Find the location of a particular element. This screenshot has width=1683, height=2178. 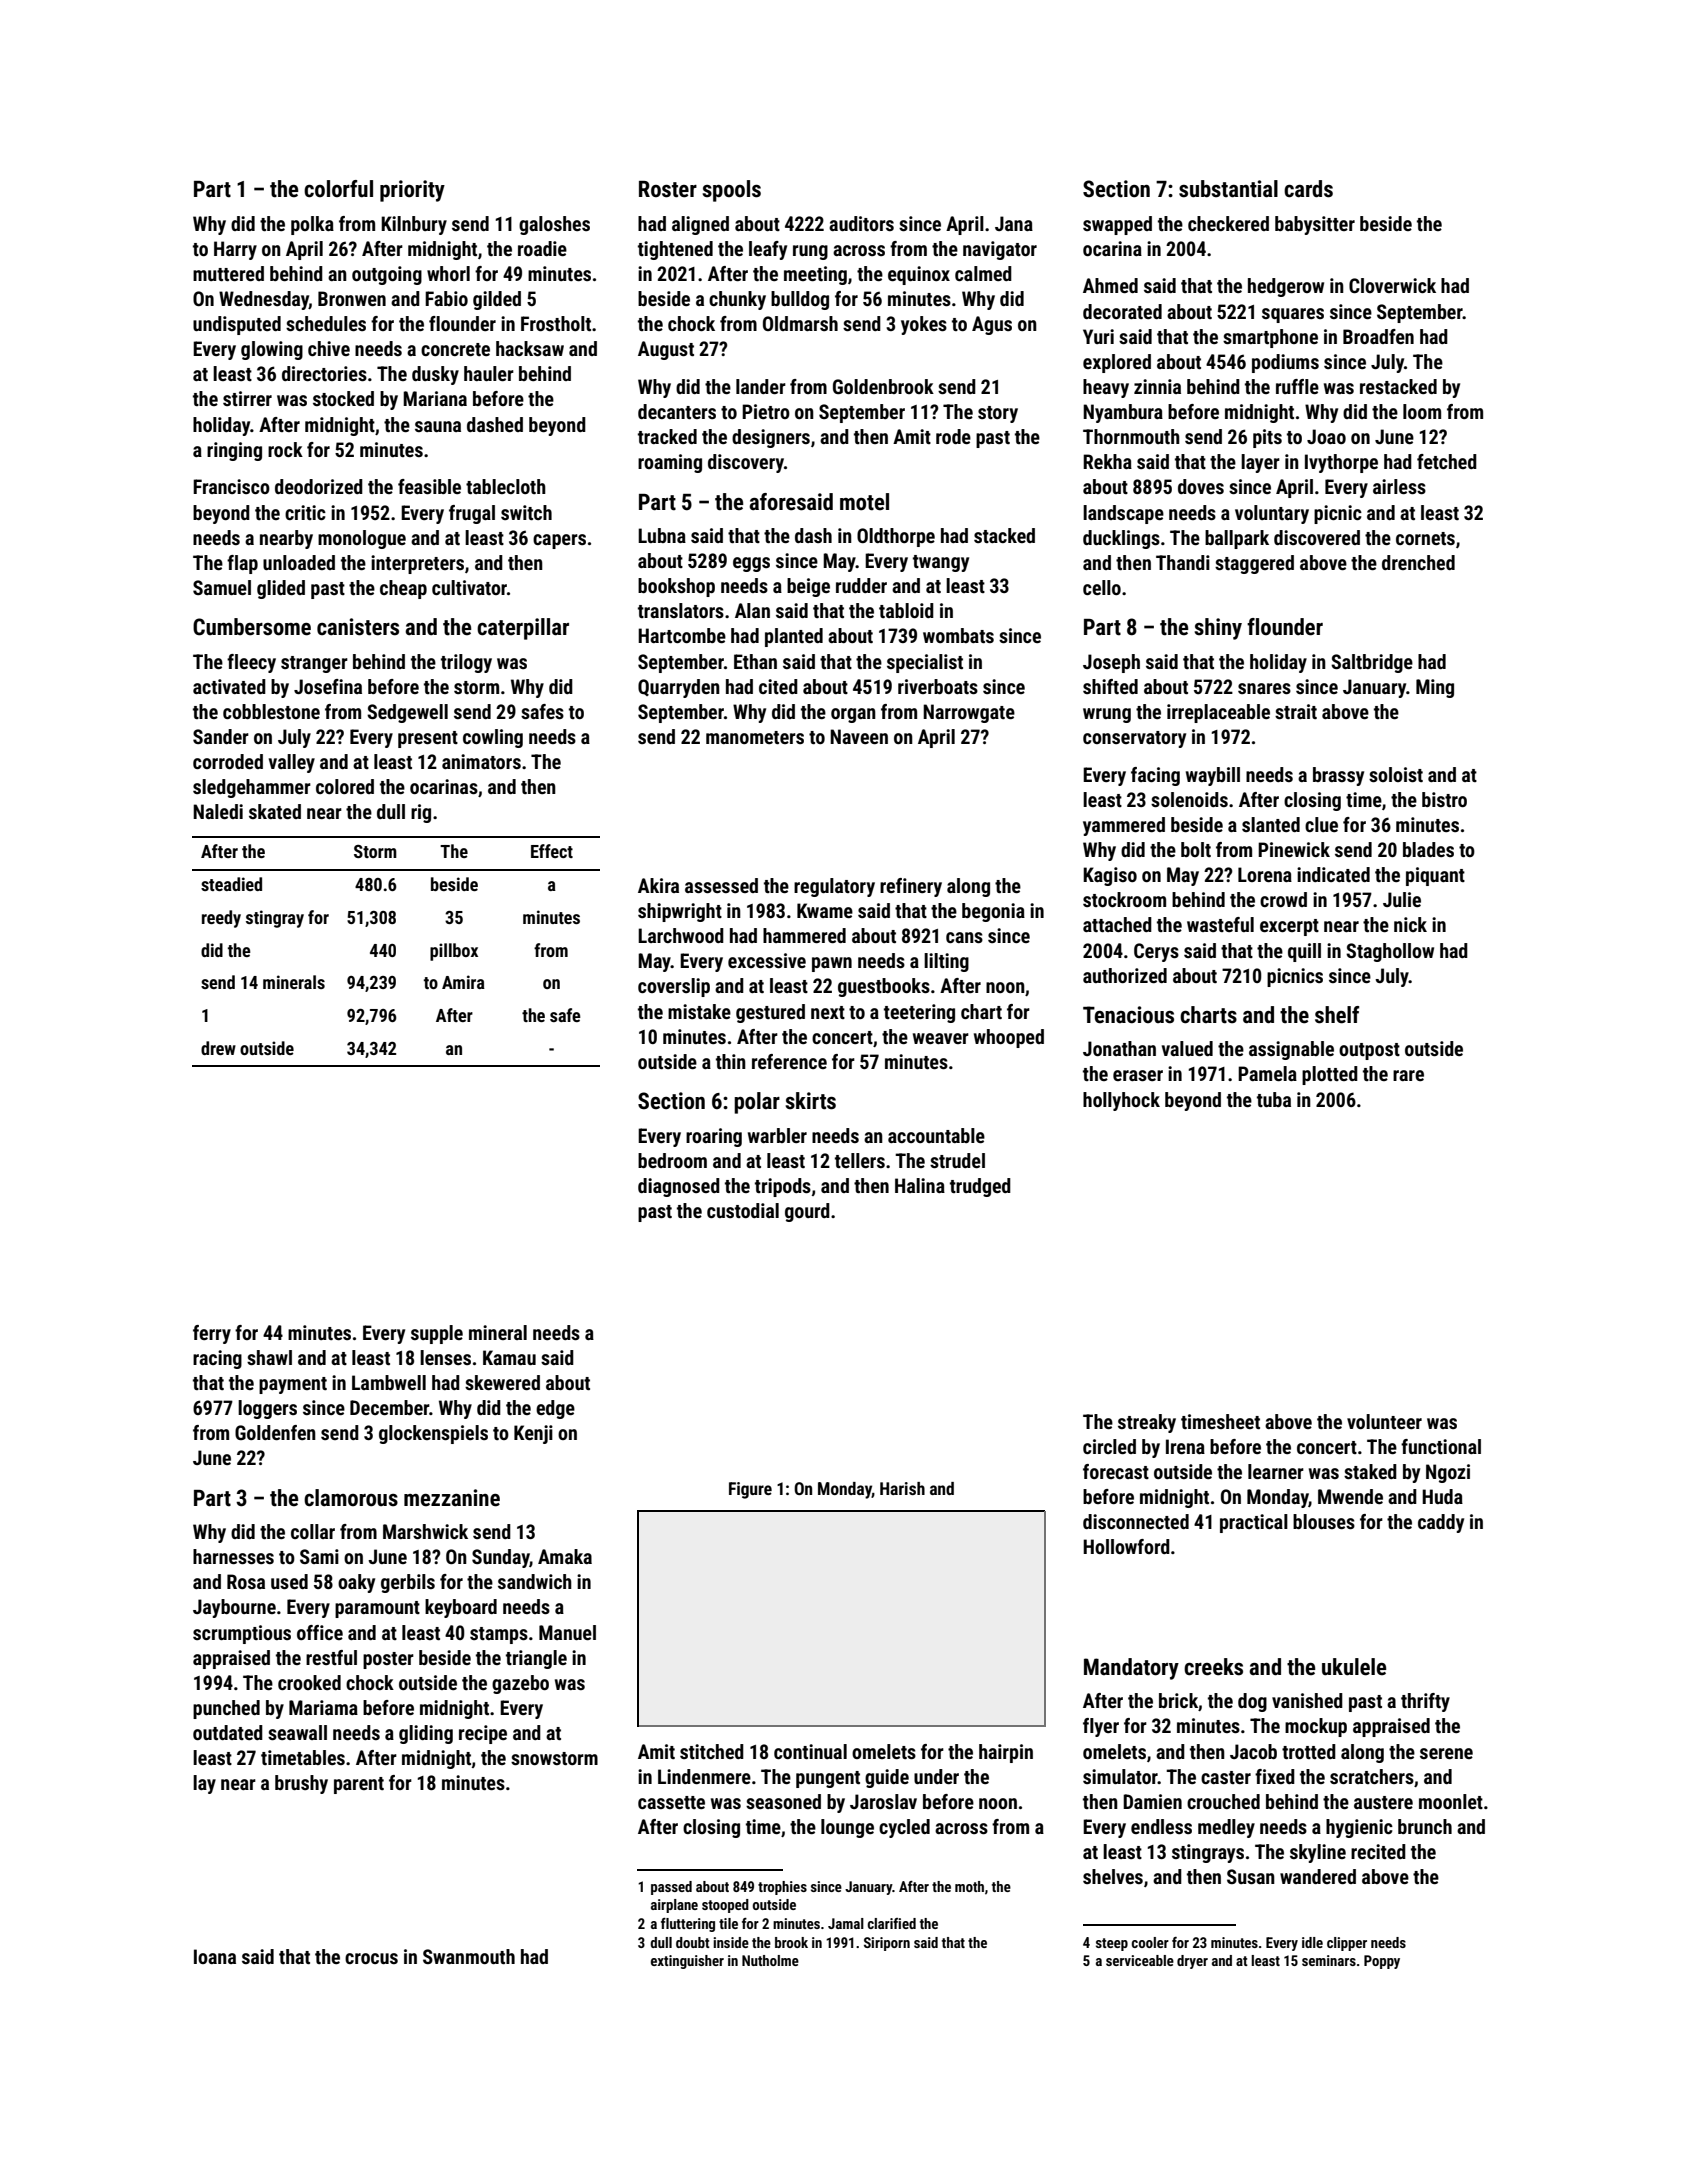

bolt is located at coordinates (1196, 849).
